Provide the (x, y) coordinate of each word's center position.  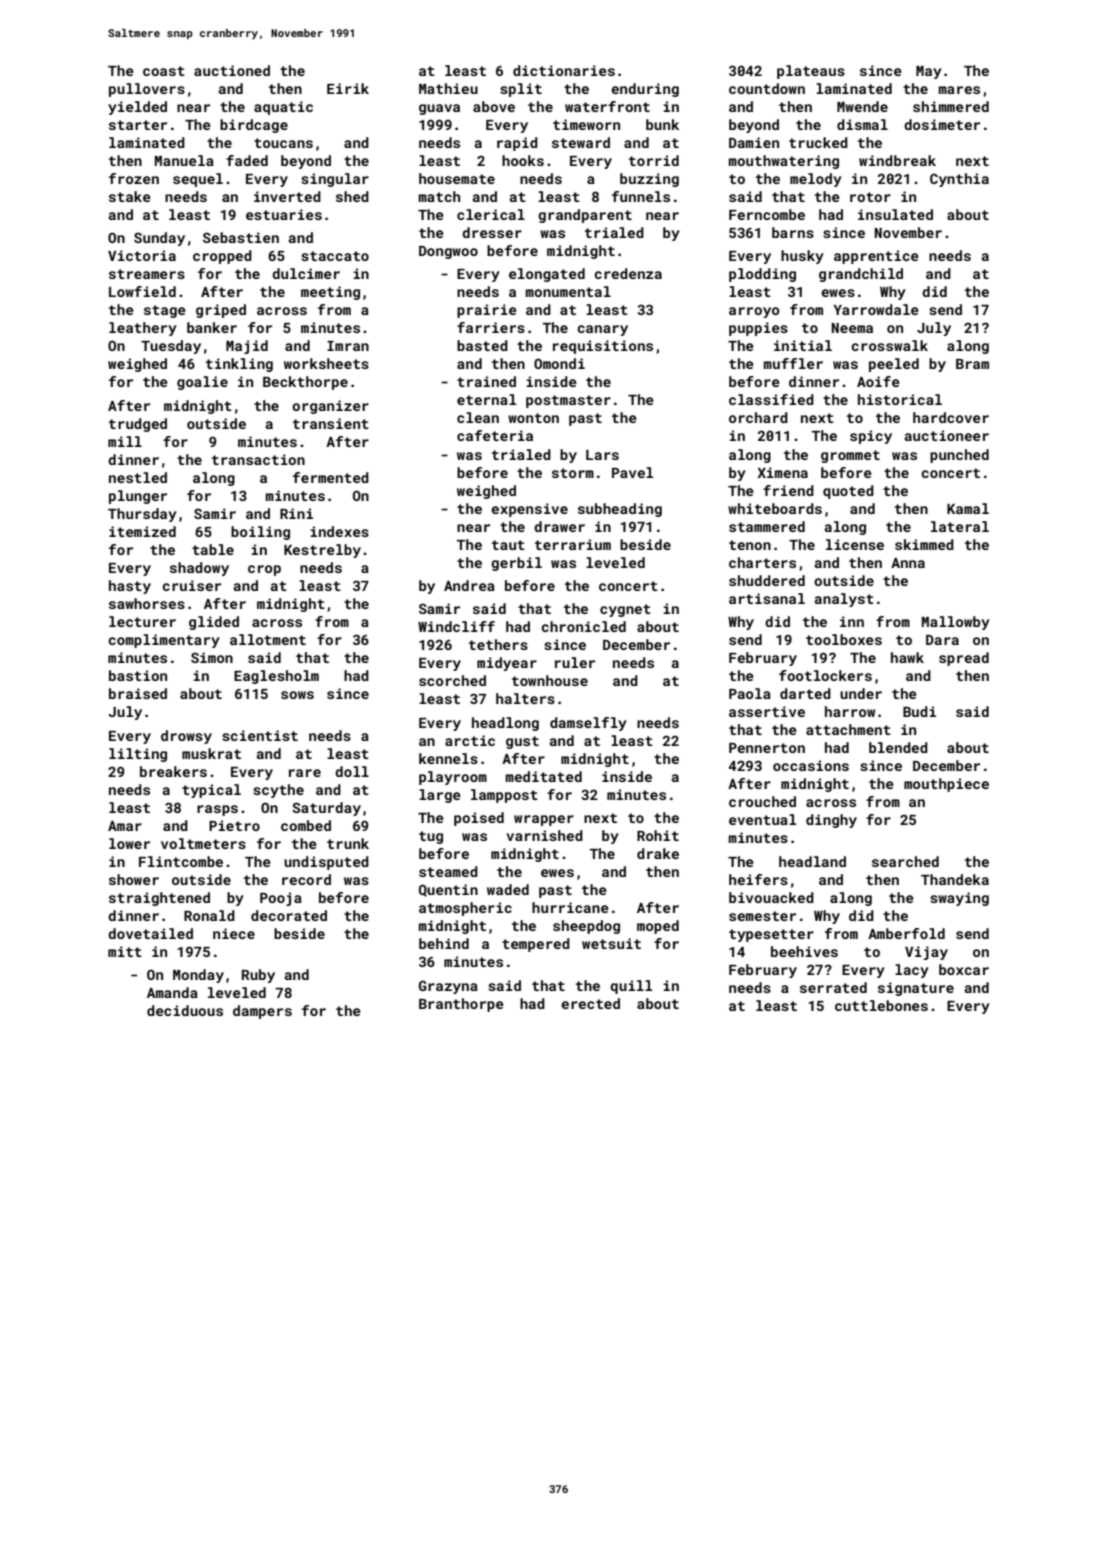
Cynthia (959, 180)
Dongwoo (448, 252)
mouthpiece (946, 785)
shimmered (951, 106)
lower (129, 843)
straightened (159, 899)
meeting (330, 293)
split (521, 90)
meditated (544, 776)
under (861, 693)
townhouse (550, 680)
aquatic (283, 108)
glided (214, 623)
